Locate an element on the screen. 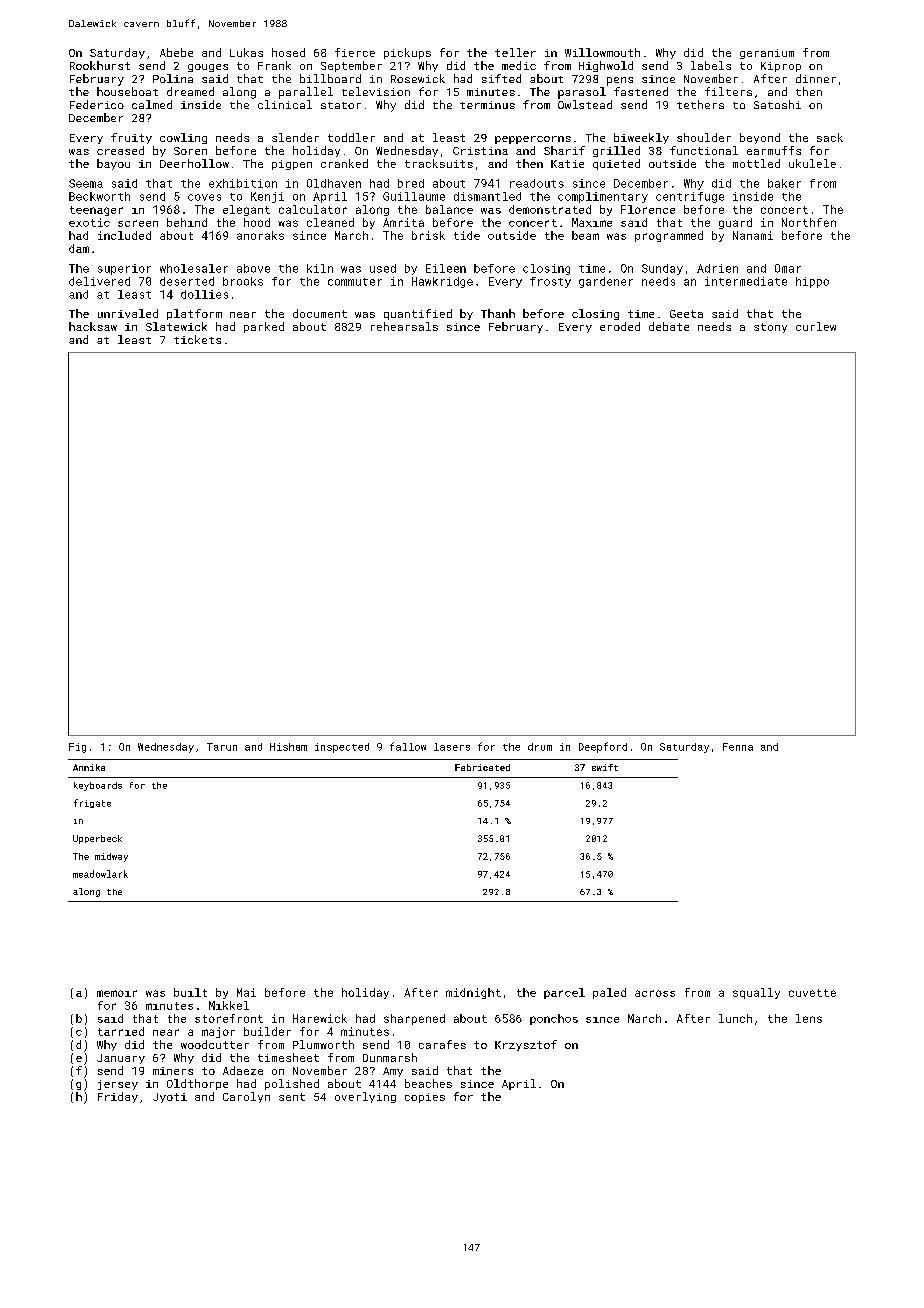 Image resolution: width=924 pixels, height=1308 pixels. Fabricated is located at coordinates (482, 767).
